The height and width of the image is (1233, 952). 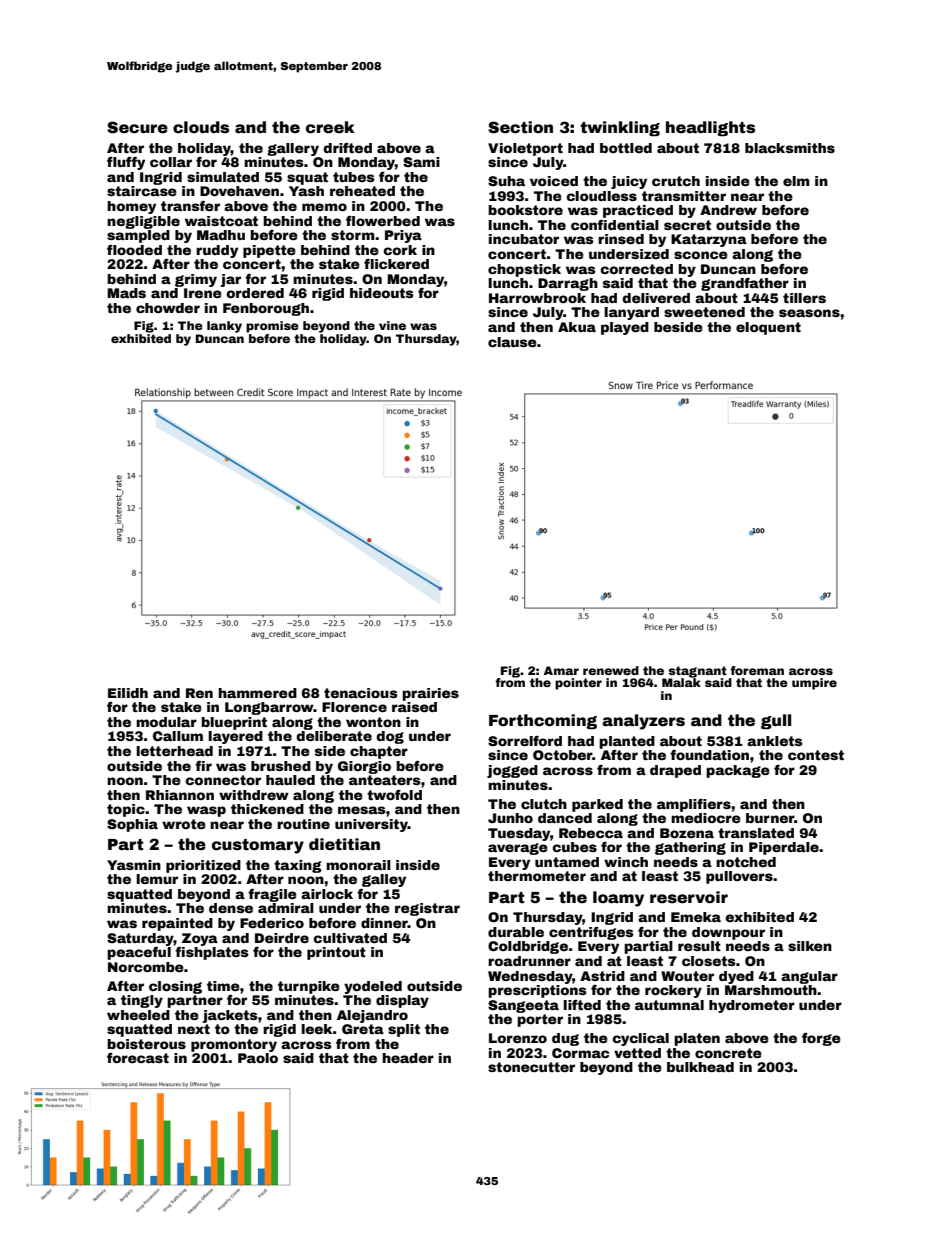 What do you see at coordinates (362, 191) in the image?
I see `reheated` at bounding box center [362, 191].
